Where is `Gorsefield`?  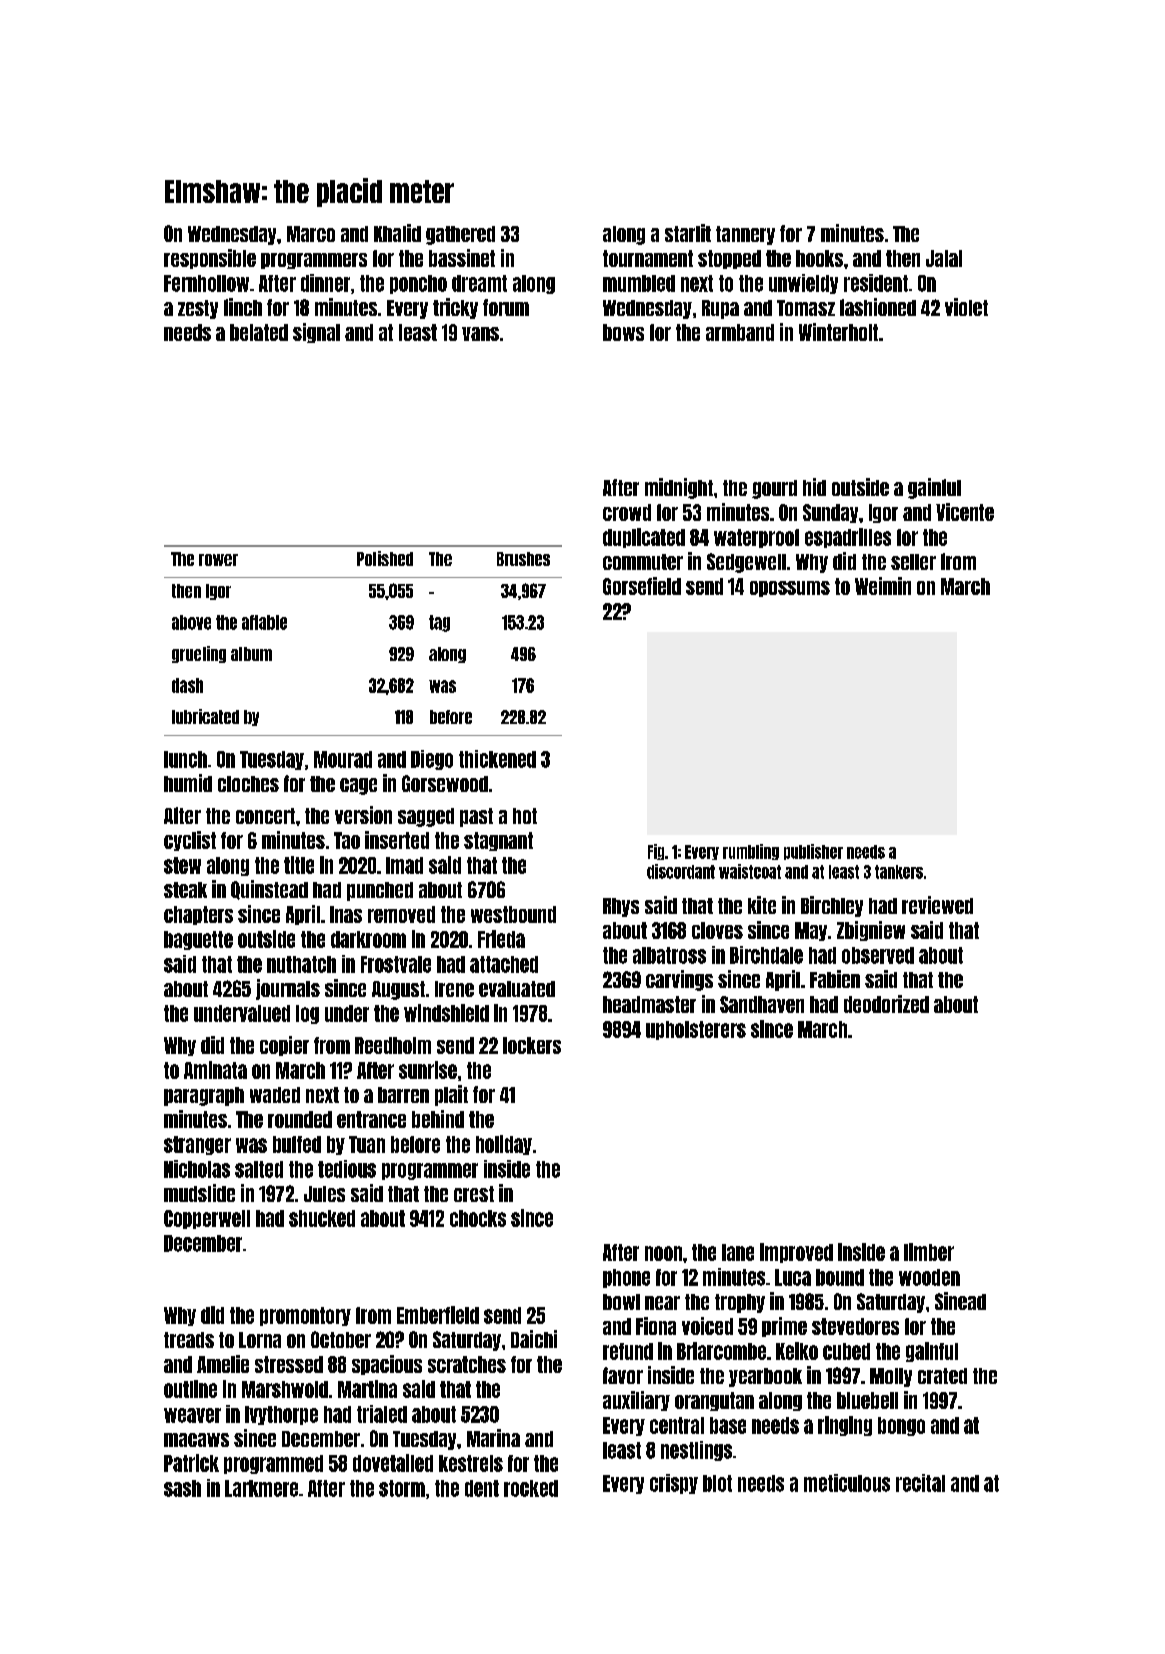 Gorsefield is located at coordinates (642, 586).
